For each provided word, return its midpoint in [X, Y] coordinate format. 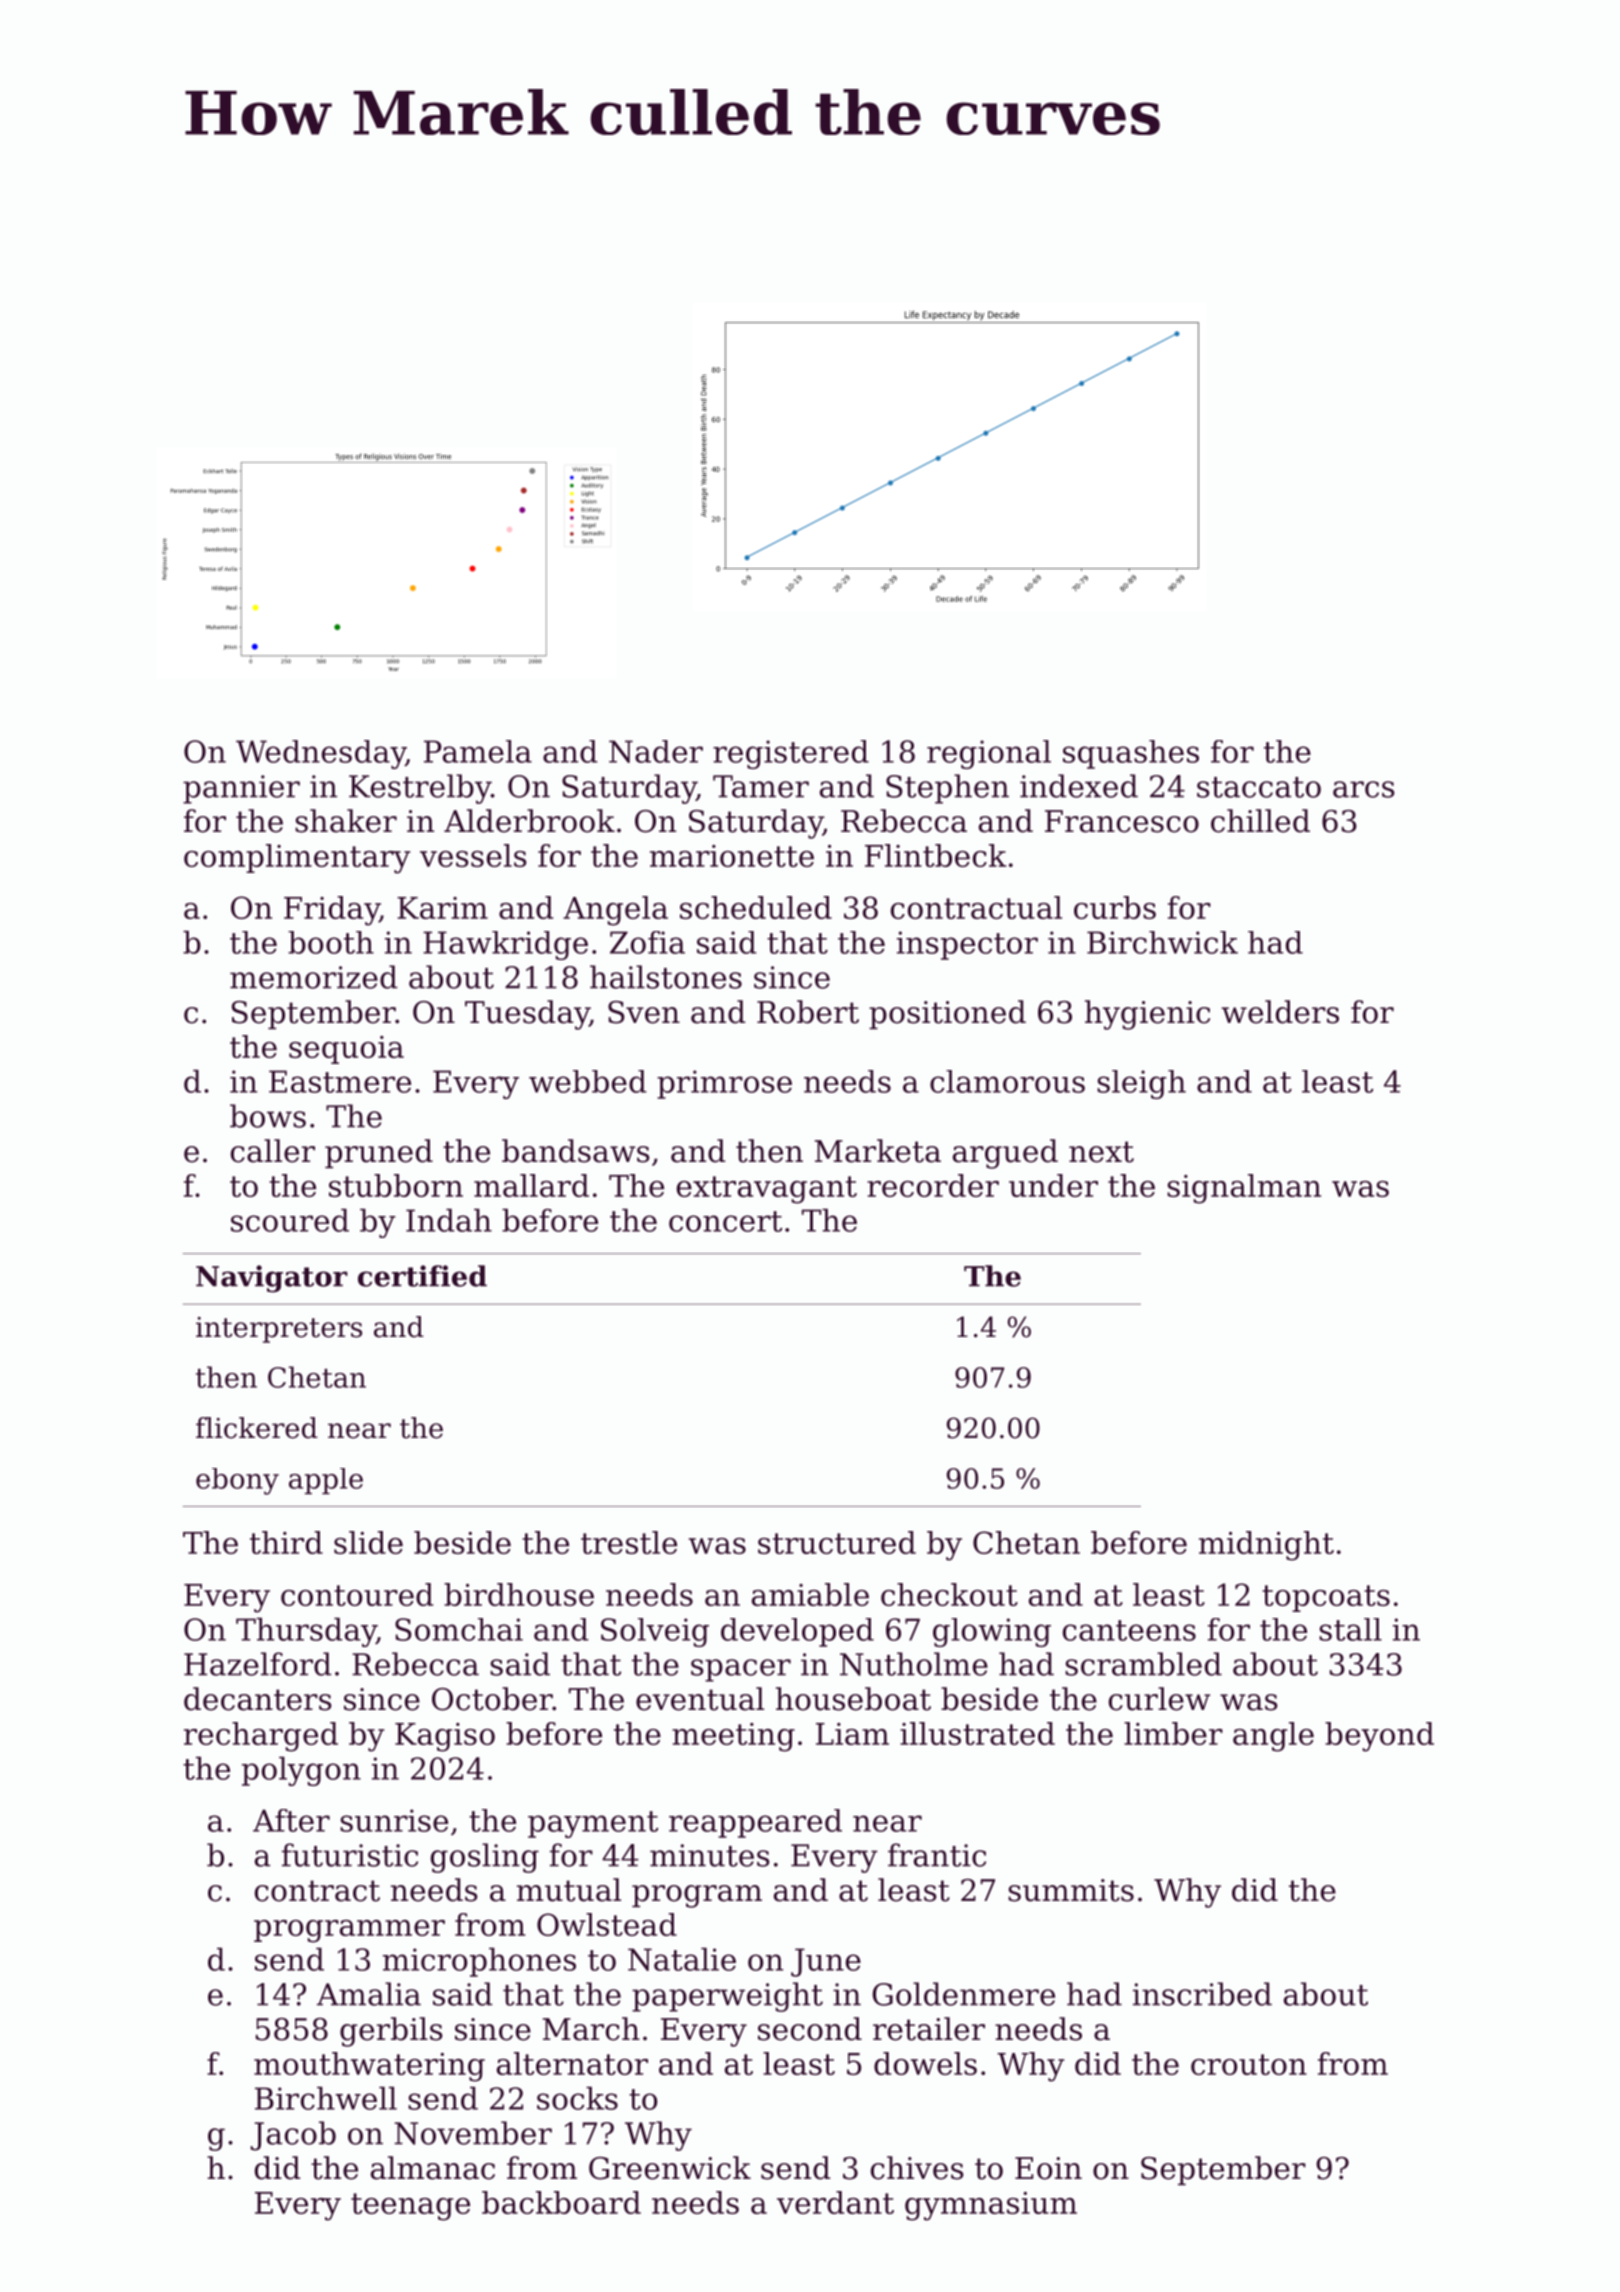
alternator [572, 2063]
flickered [257, 1428]
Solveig [655, 1632]
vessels [473, 855]
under [1053, 1185]
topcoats [1326, 1598]
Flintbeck [936, 855]
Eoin [1048, 2168]
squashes [1131, 754]
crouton [1249, 2064]
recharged [261, 1737]
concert [725, 1221]
